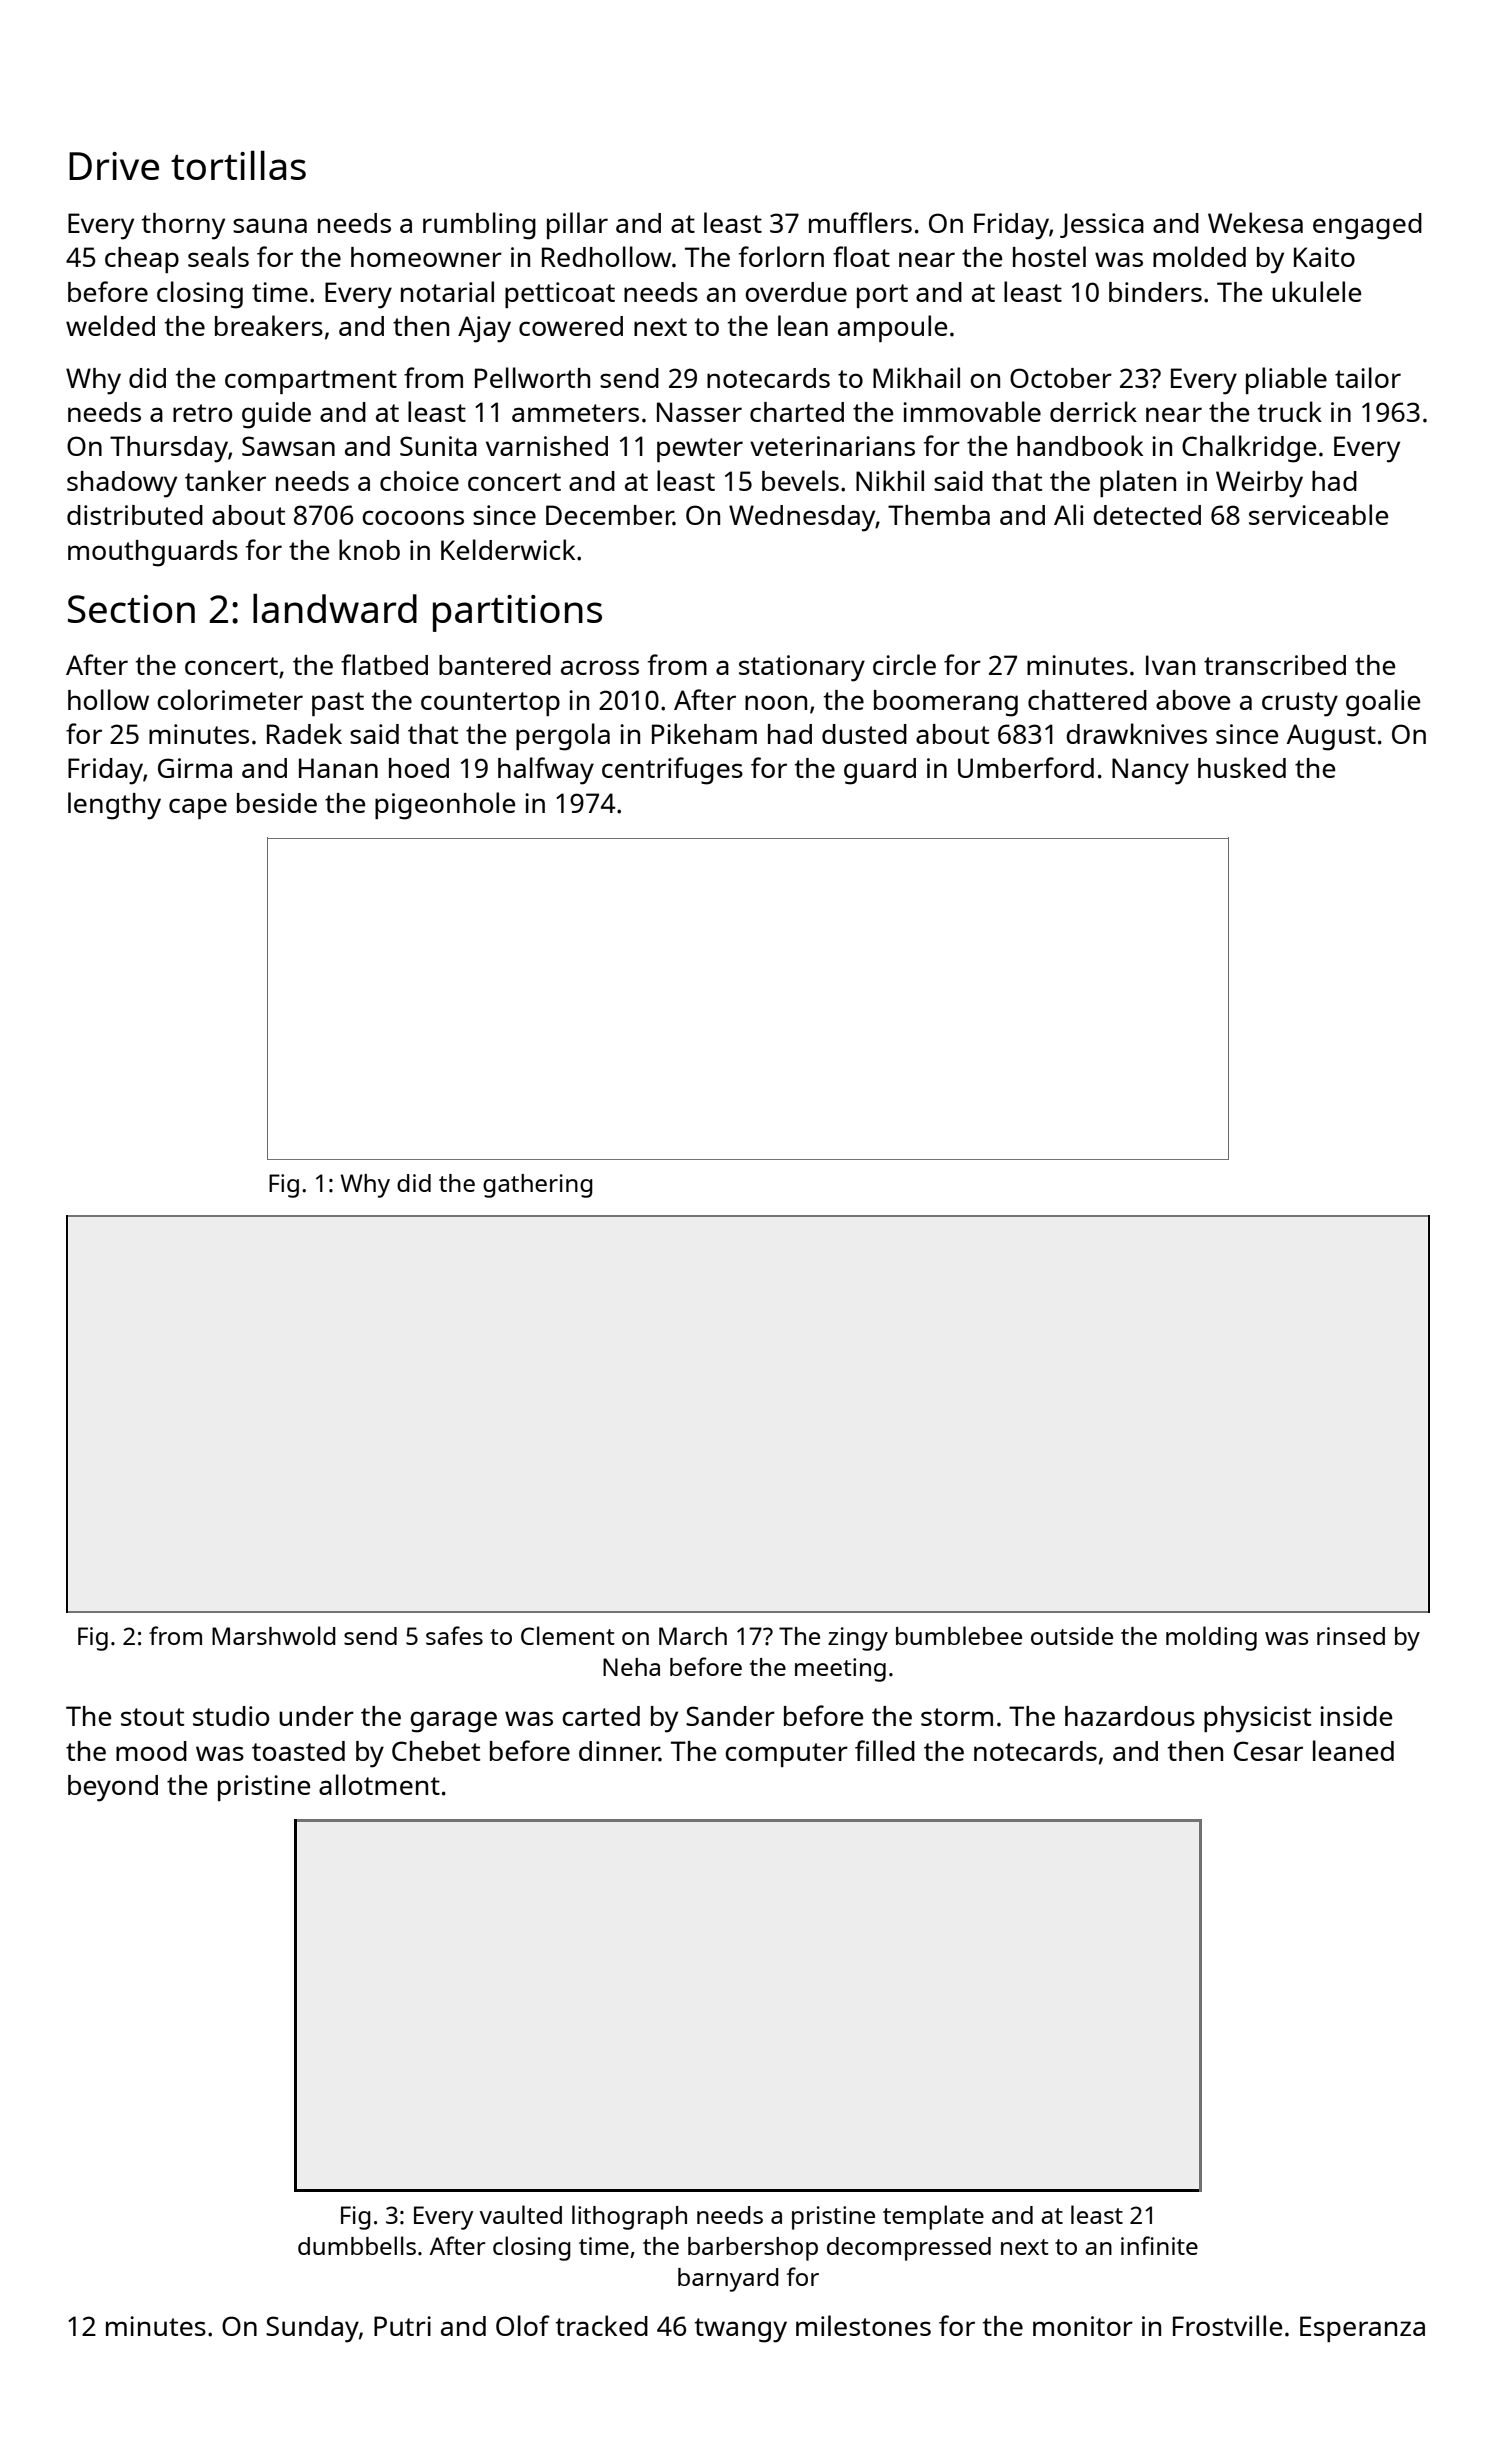 The height and width of the screenshot is (2464, 1496). I want to click on lengthy, so click(114, 806).
